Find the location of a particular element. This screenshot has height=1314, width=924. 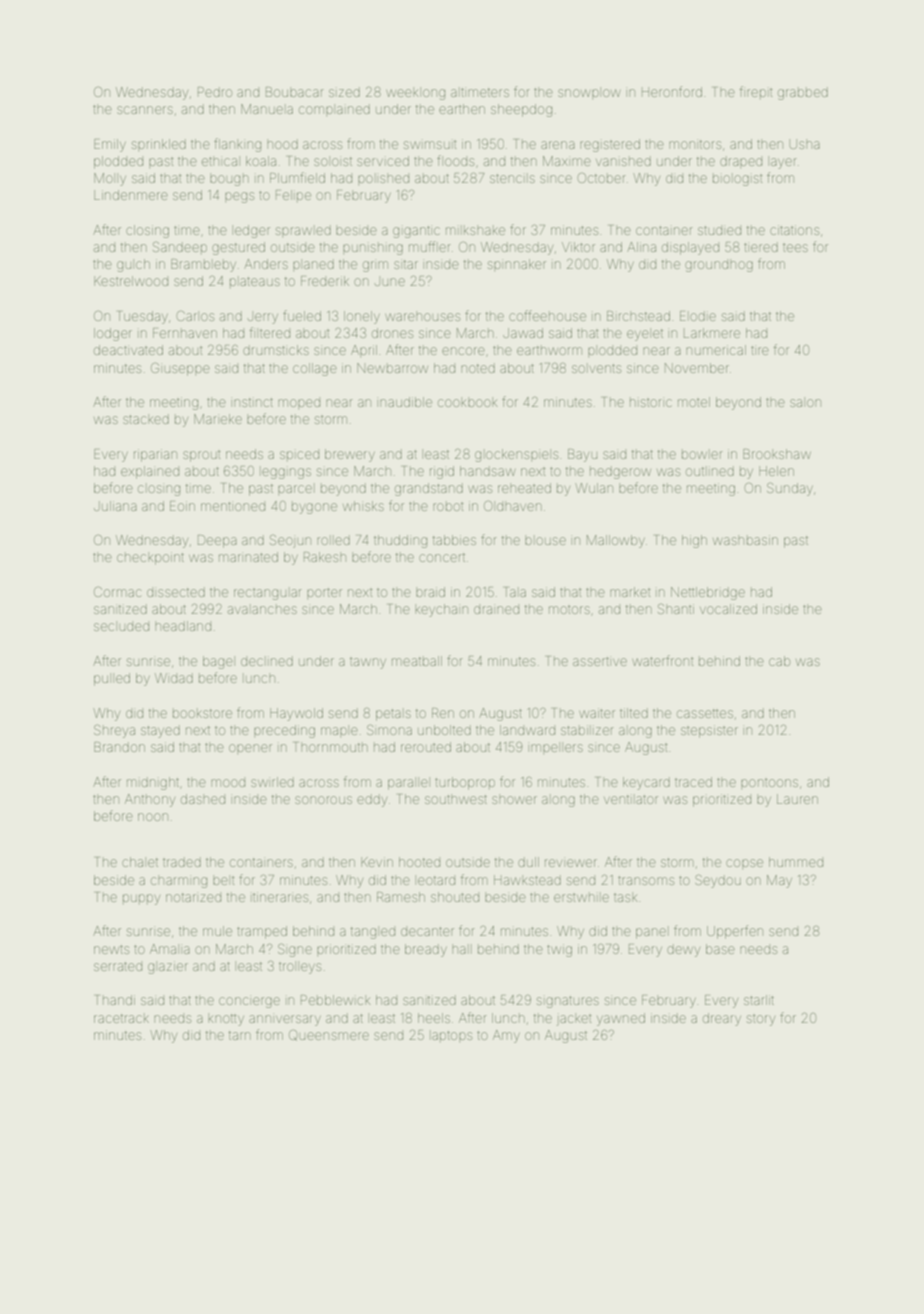

Nettlebridge is located at coordinates (708, 593).
